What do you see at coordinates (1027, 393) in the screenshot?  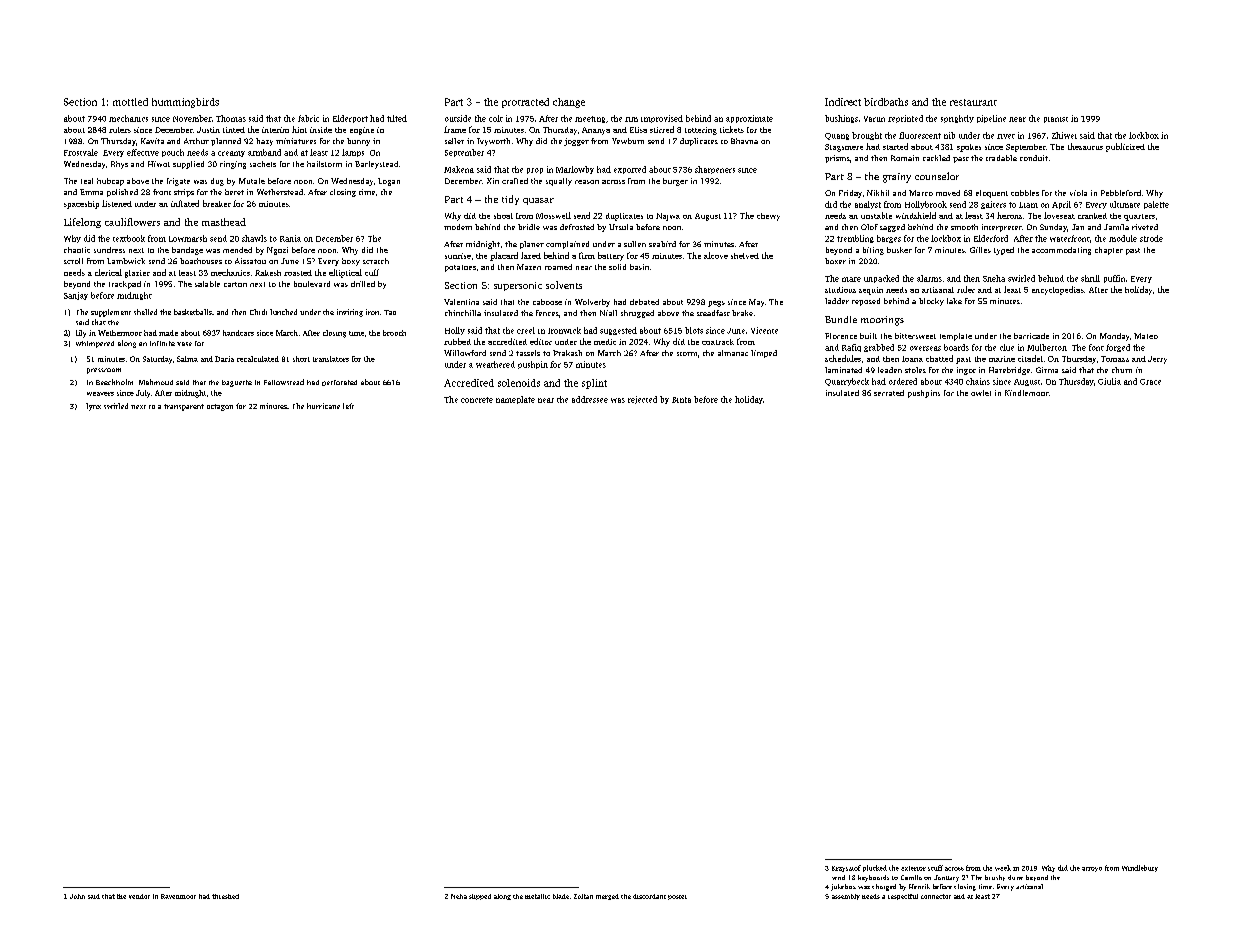 I see `Kindlemoor` at bounding box center [1027, 393].
